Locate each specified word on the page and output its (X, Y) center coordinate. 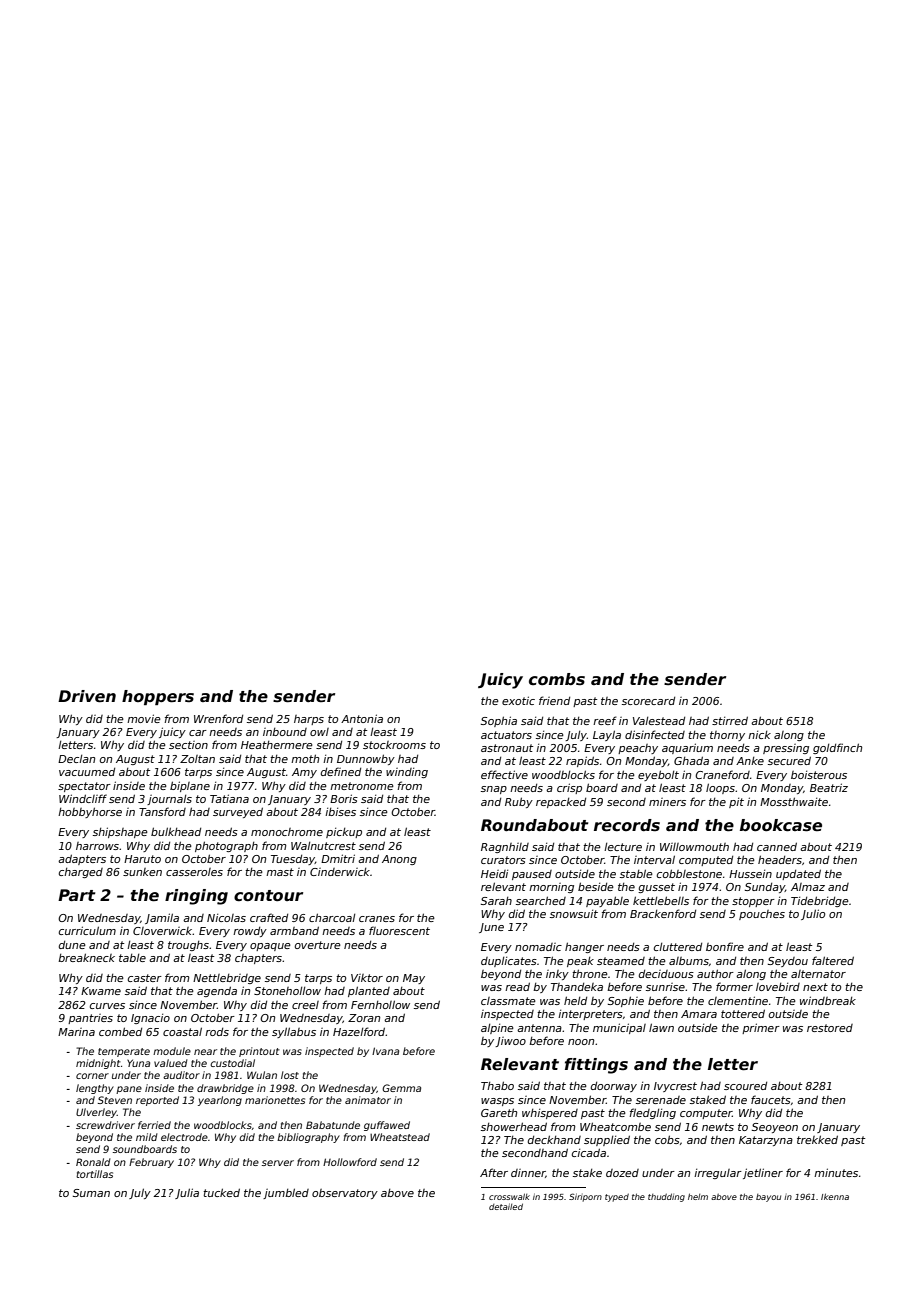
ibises (340, 812)
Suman (91, 1193)
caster (145, 978)
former (734, 986)
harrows (98, 846)
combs (557, 679)
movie (144, 718)
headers (780, 859)
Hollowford (350, 1162)
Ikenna (835, 1196)
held (575, 1000)
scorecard (648, 701)
